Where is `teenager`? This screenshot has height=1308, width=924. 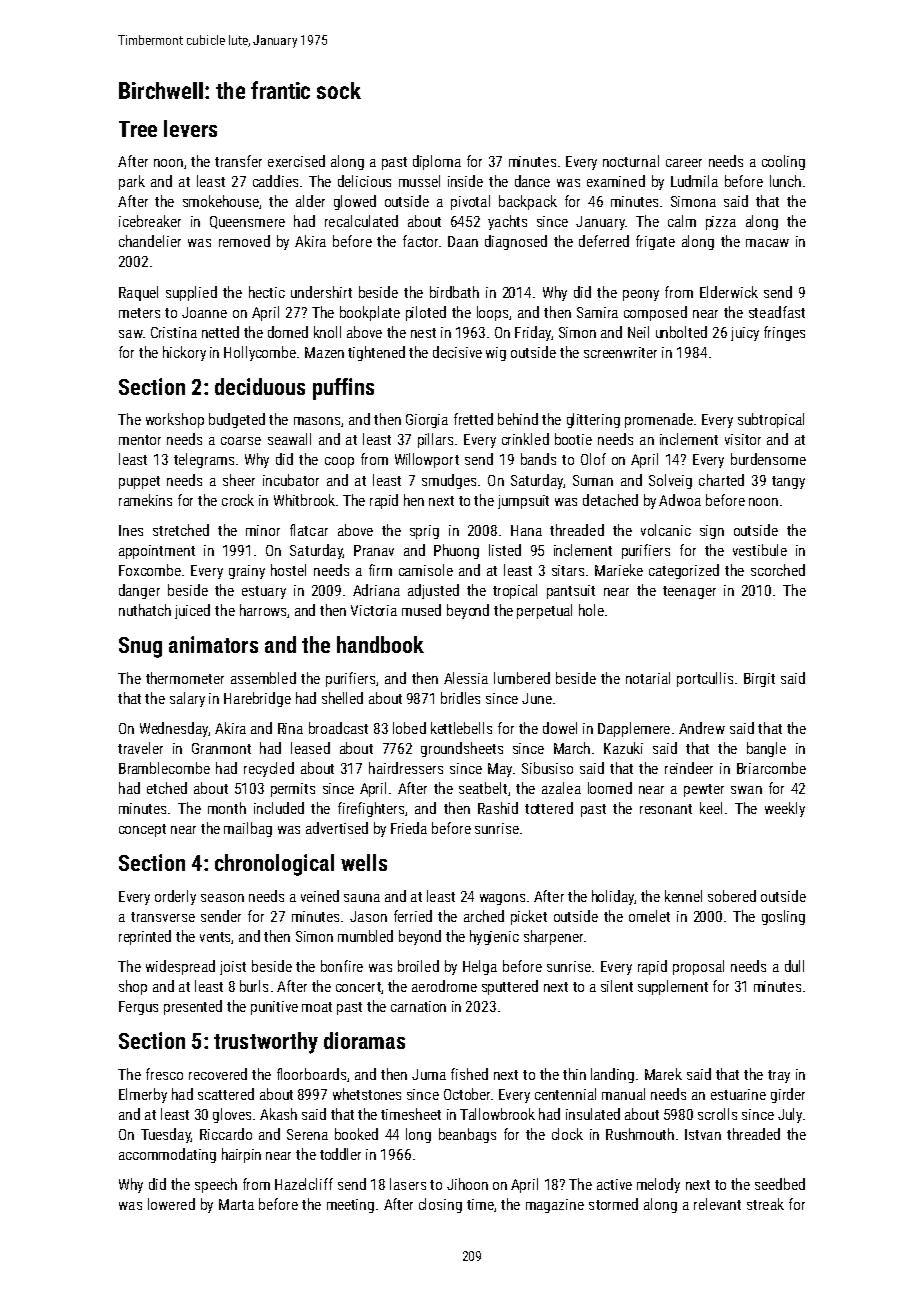 teenager is located at coordinates (689, 592).
